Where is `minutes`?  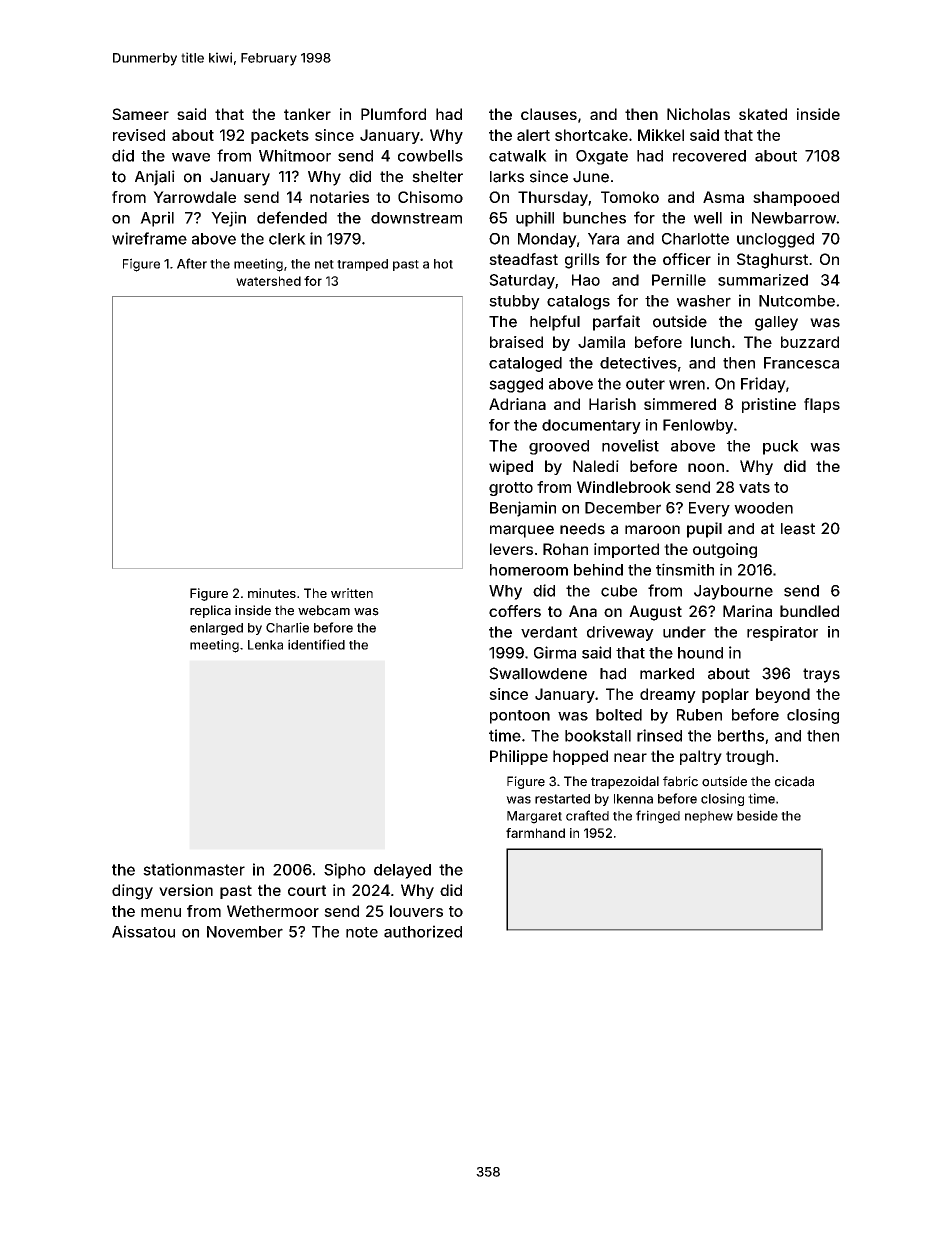 minutes is located at coordinates (272, 593).
